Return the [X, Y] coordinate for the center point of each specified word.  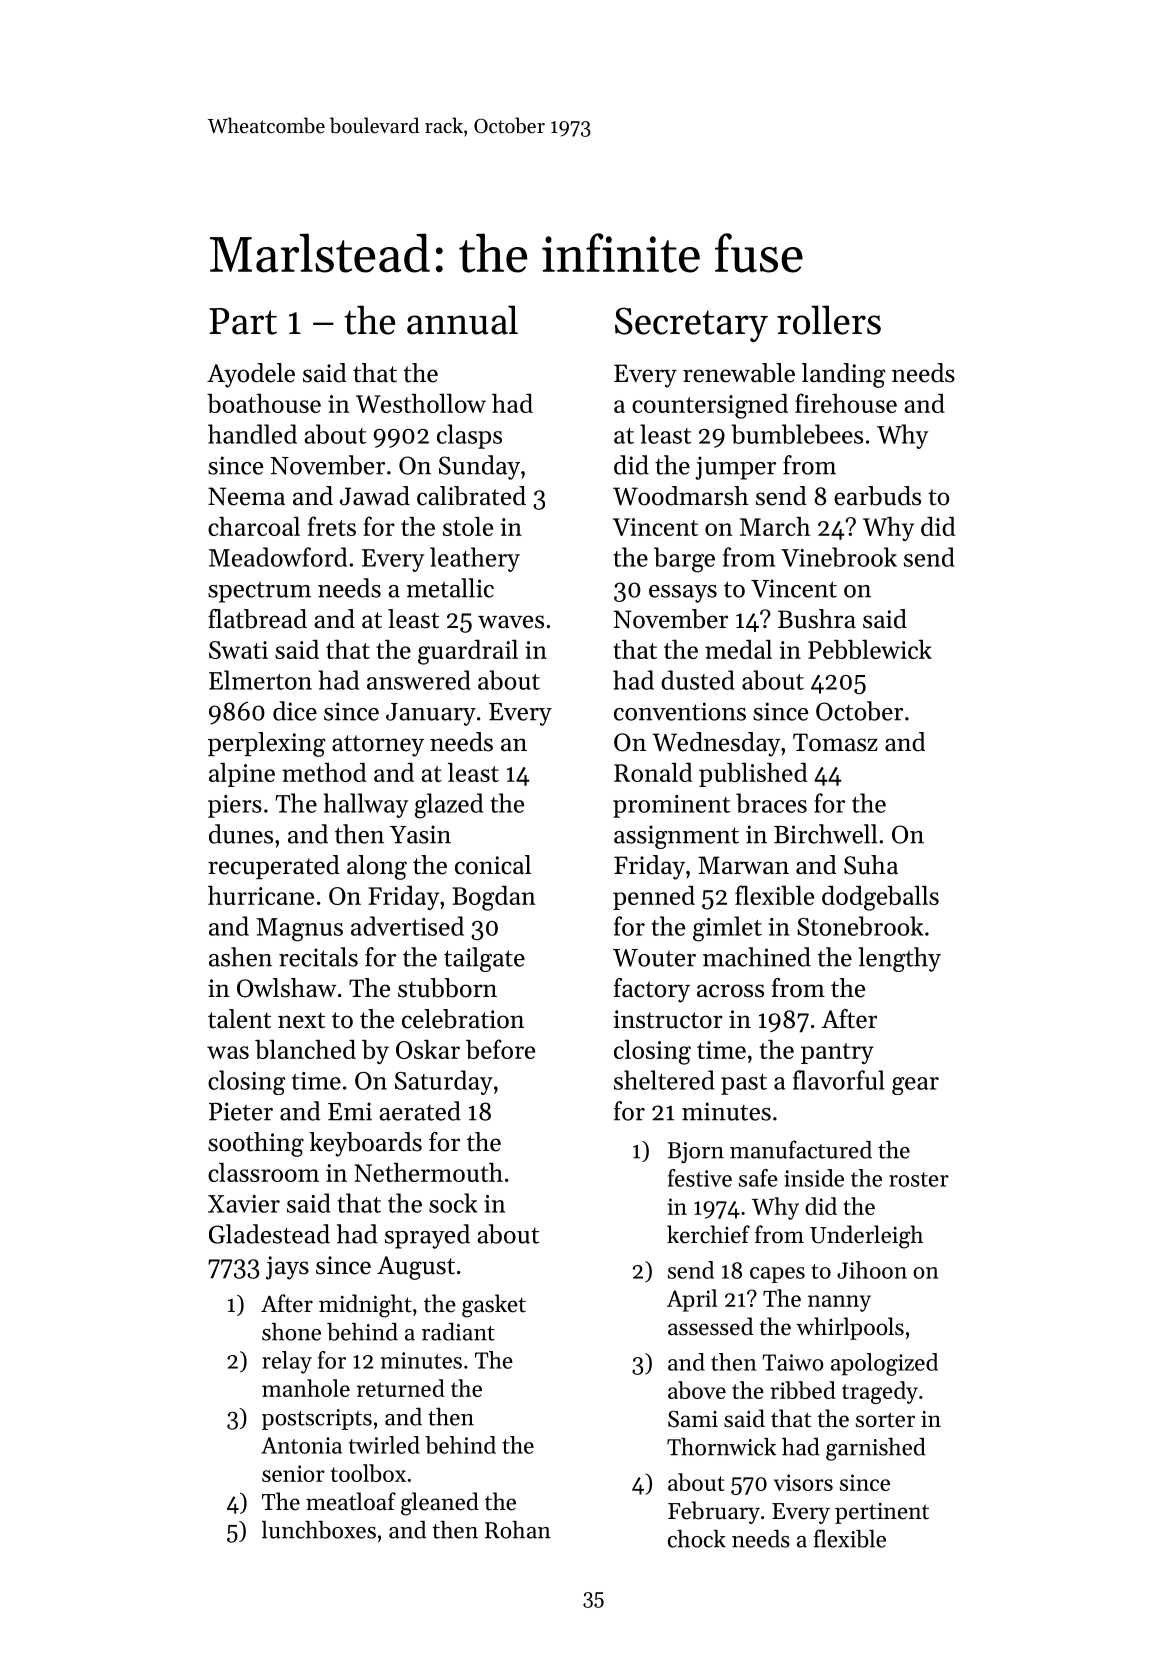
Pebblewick [870, 649]
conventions [680, 711]
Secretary [691, 324]
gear [915, 1086]
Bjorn [696, 1153]
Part [243, 321]
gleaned [440, 1504]
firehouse [846, 403]
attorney [378, 746]
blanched [305, 1049]
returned [401, 1388]
